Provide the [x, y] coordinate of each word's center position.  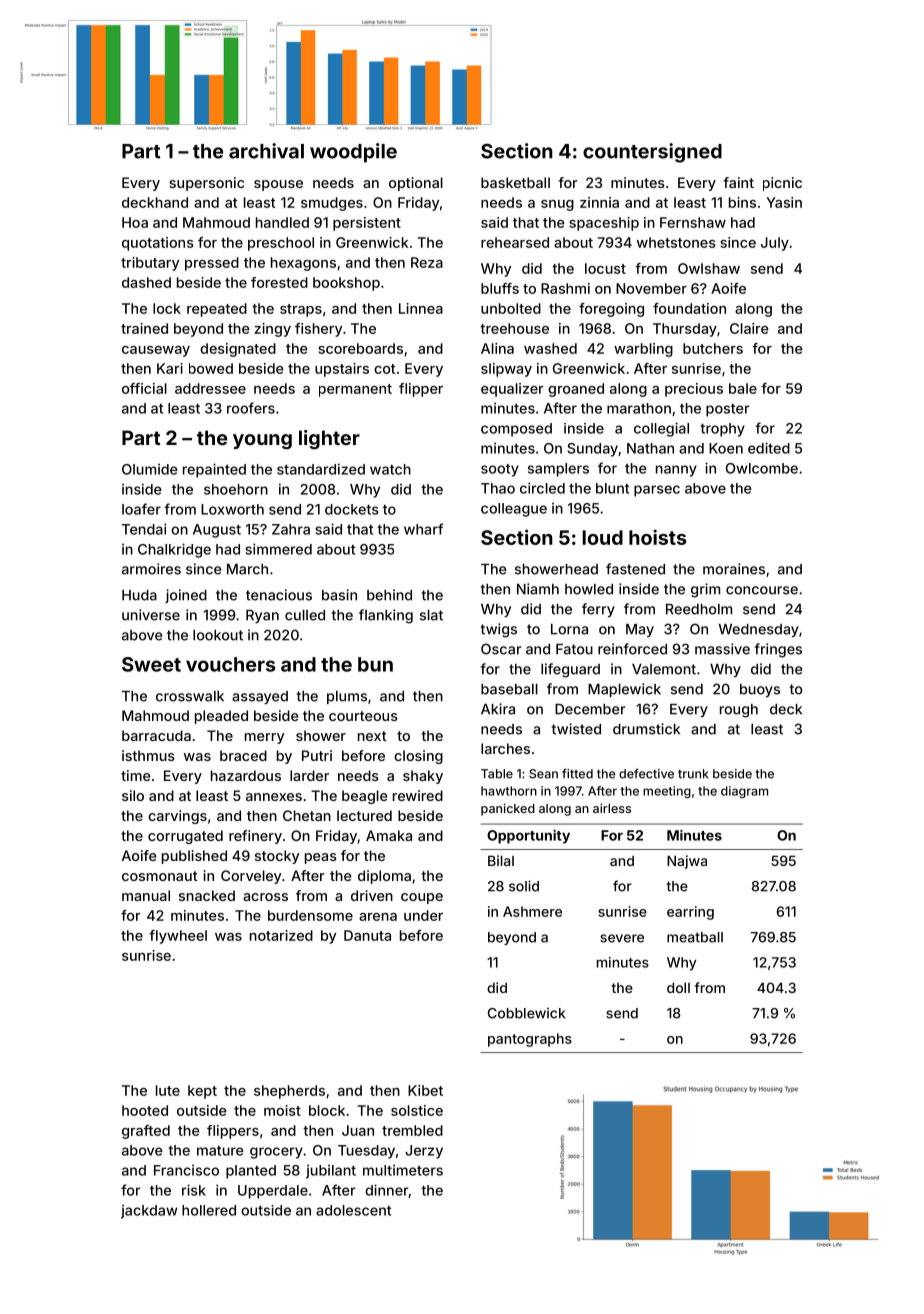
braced [243, 755]
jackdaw [149, 1212]
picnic [782, 184]
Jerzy [424, 1152]
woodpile [353, 153]
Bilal [501, 860]
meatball [695, 937]
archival [266, 151]
